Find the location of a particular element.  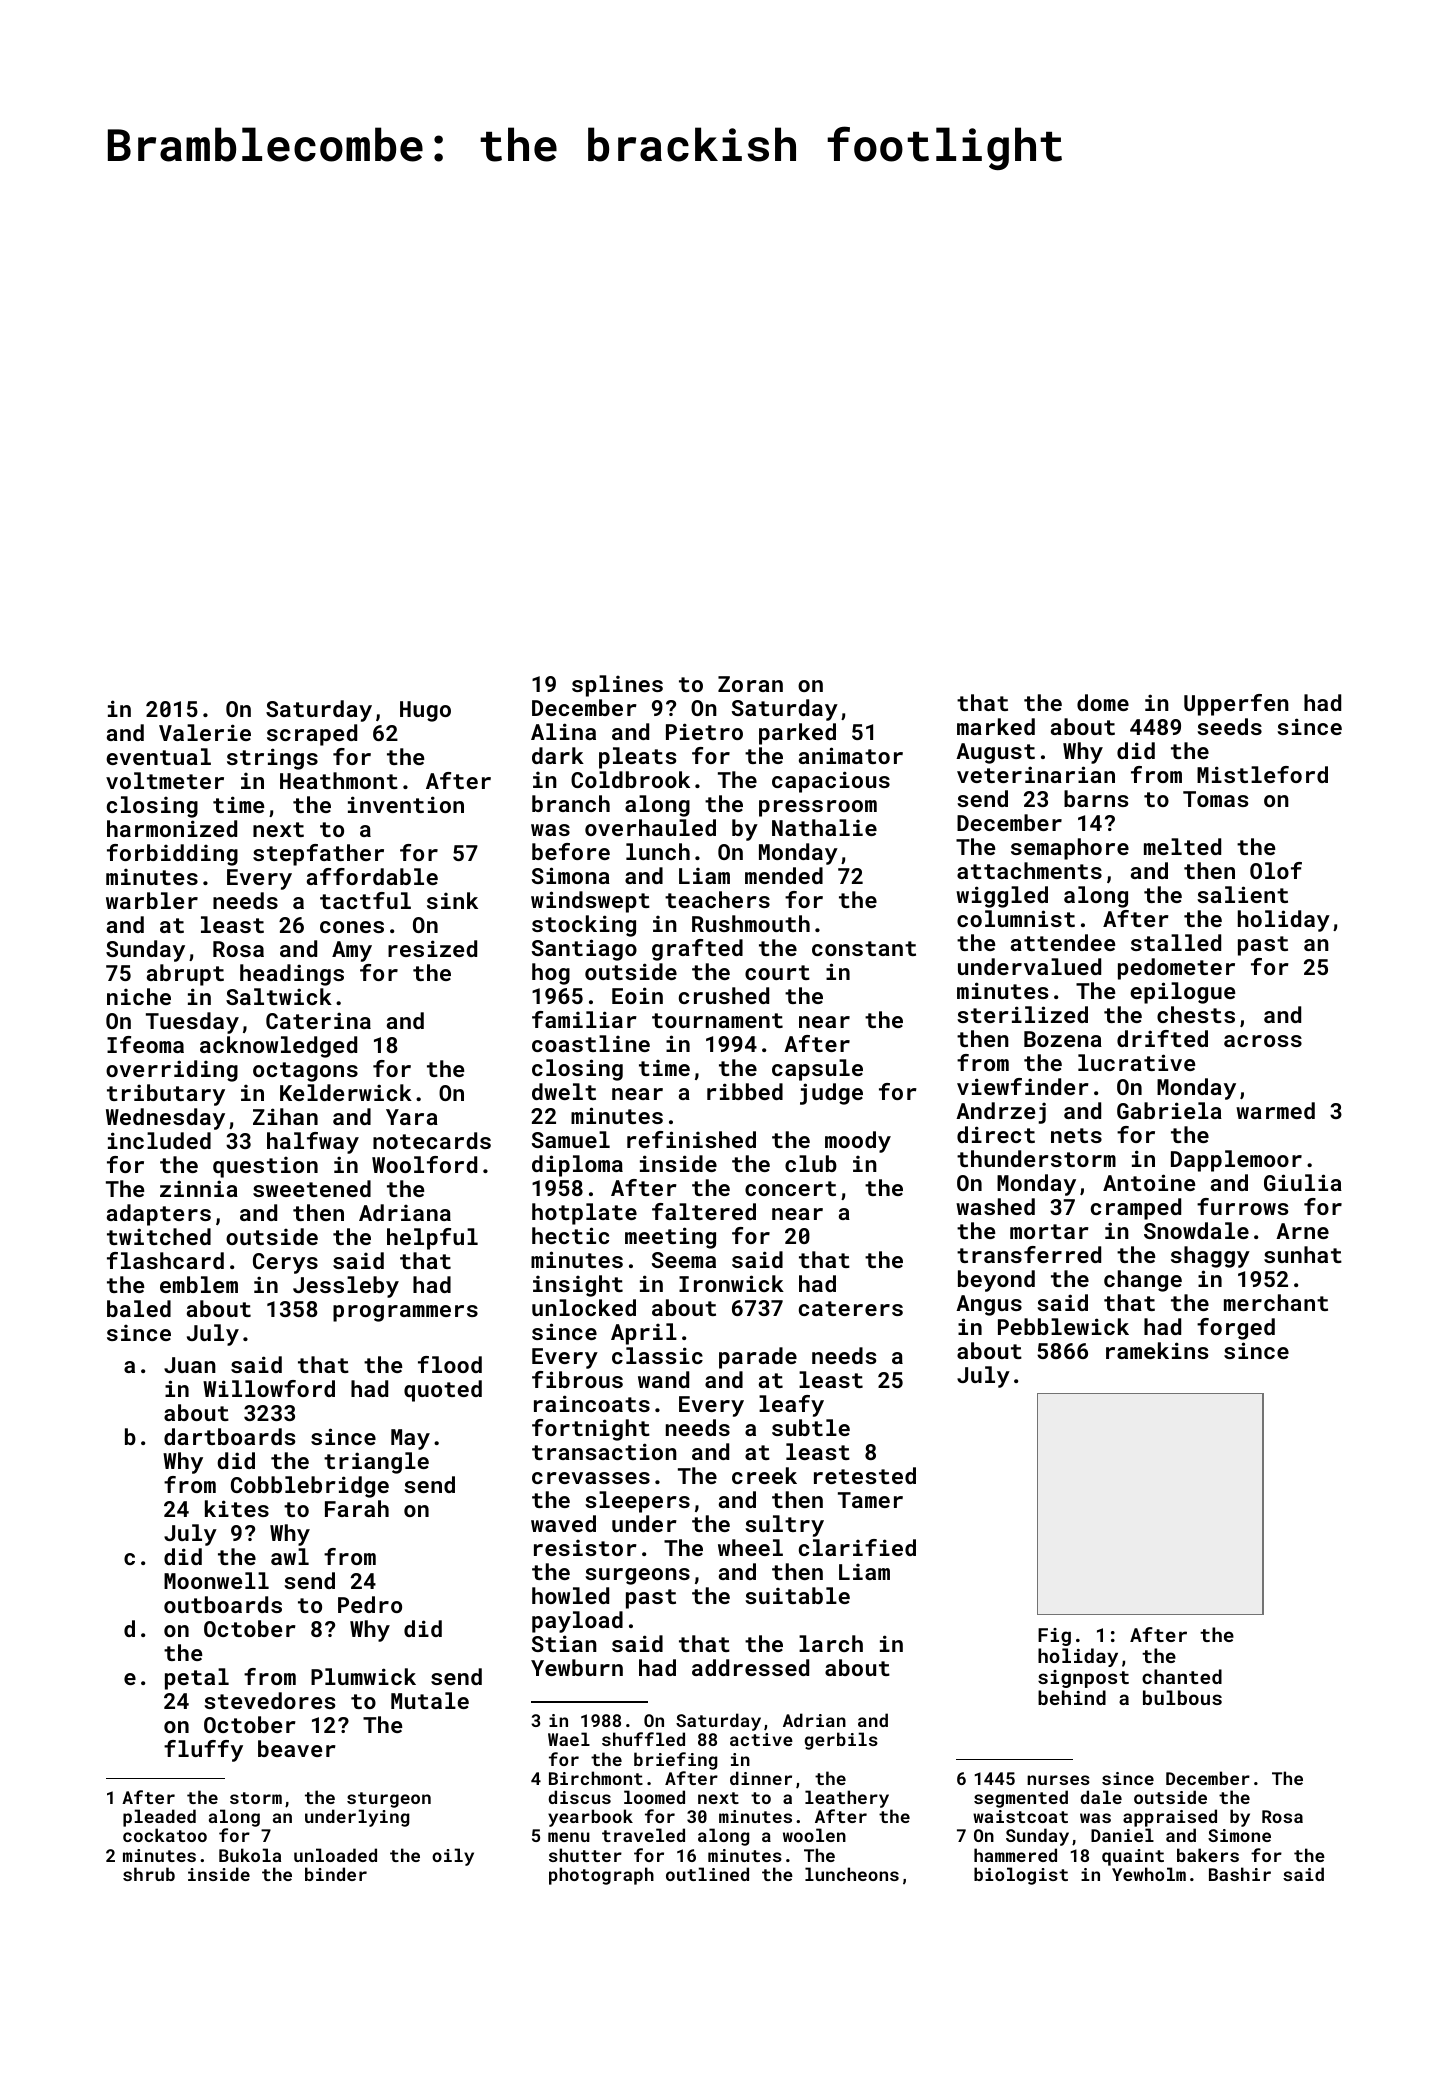

lucrative is located at coordinates (1136, 1062).
